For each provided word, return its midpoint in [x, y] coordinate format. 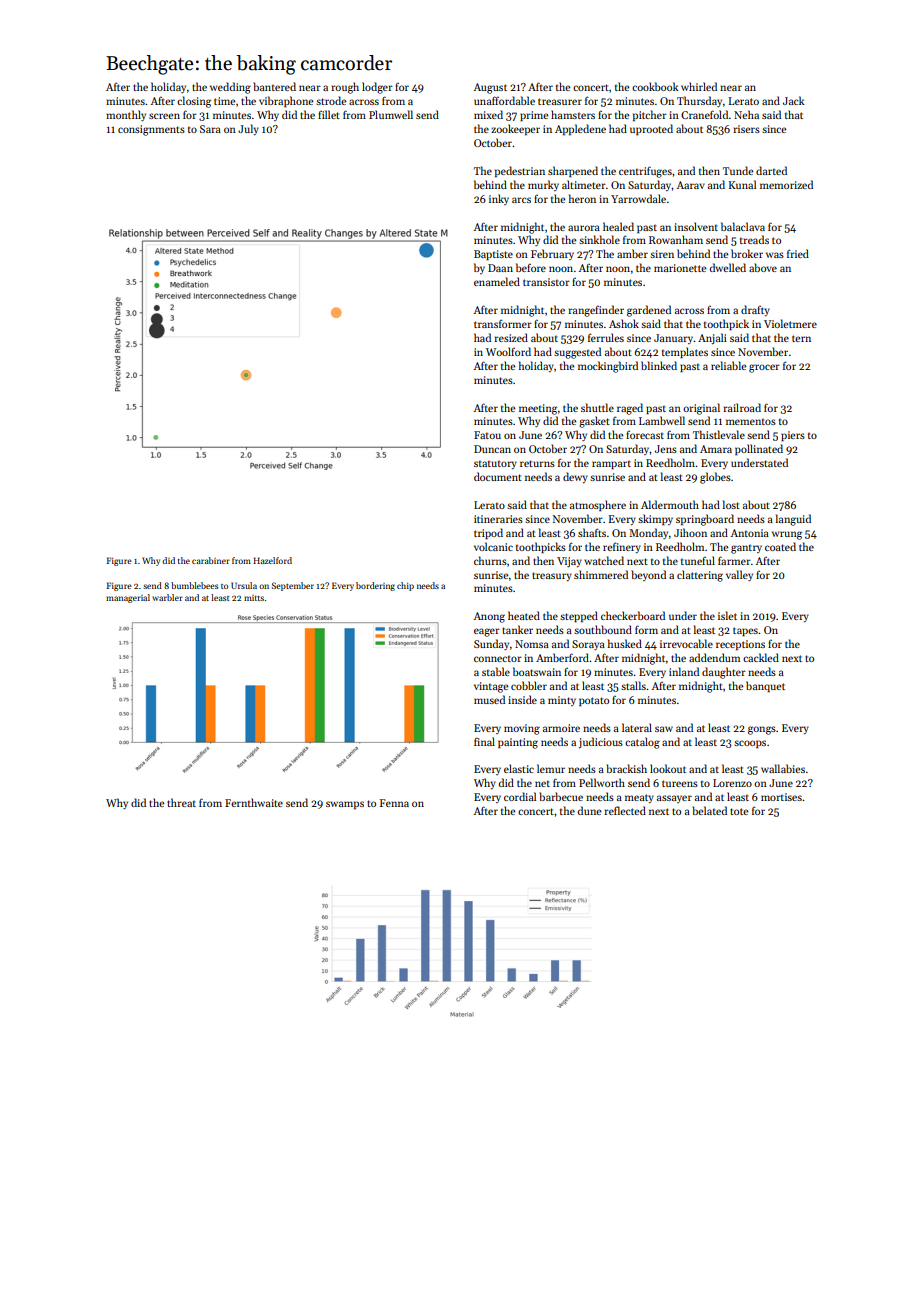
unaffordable [504, 100]
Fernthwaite [254, 802]
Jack [794, 100]
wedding [230, 88]
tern [801, 338]
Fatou [487, 435]
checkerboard [633, 615]
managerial [128, 598]
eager [487, 632]
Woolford [508, 351]
